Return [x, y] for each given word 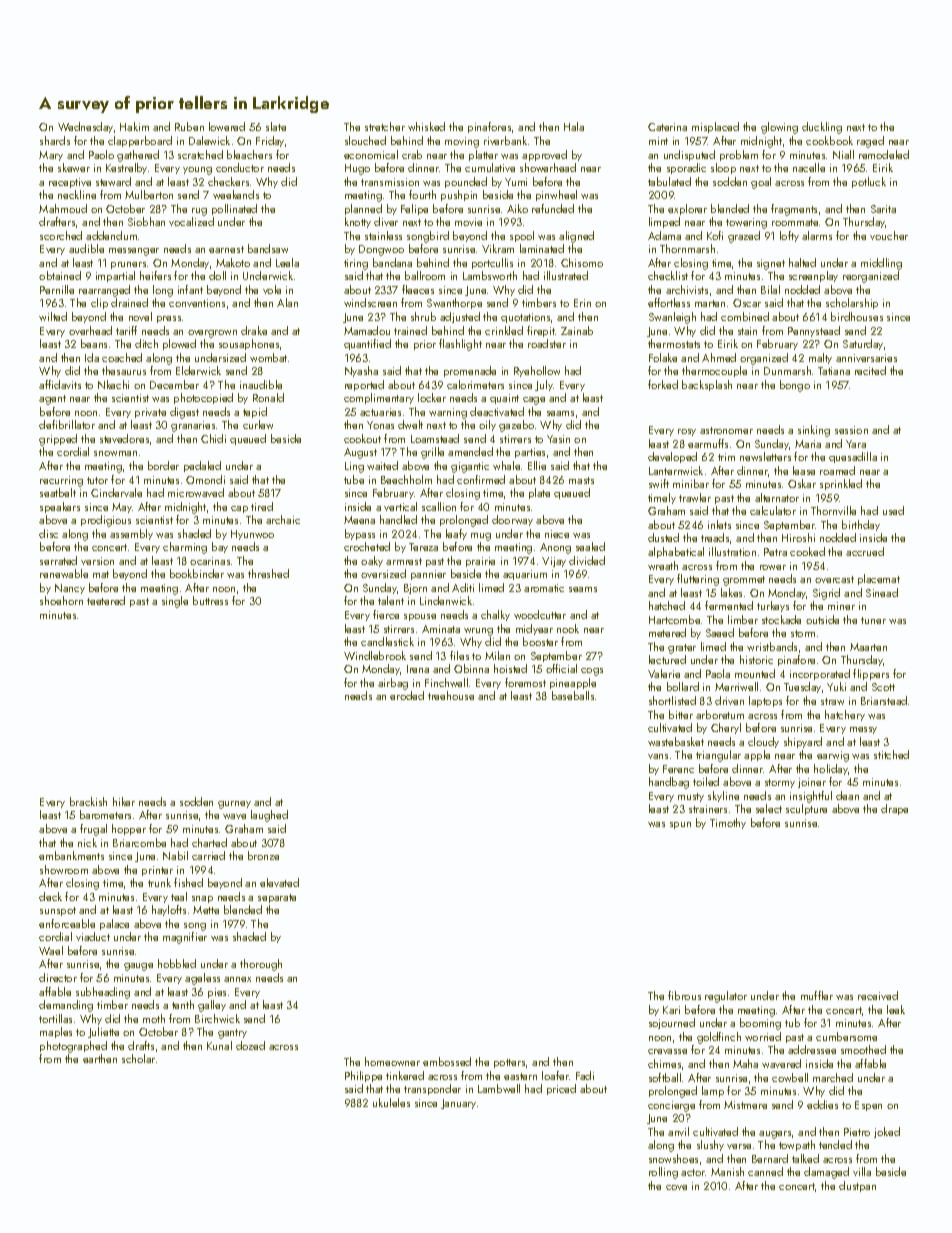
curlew [258, 424]
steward [113, 181]
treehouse [451, 695]
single [175, 602]
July [544, 385]
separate [277, 898]
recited [870, 370]
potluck [869, 182]
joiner [812, 783]
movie [468, 222]
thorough [261, 965]
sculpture [806, 809]
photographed [73, 1047]
